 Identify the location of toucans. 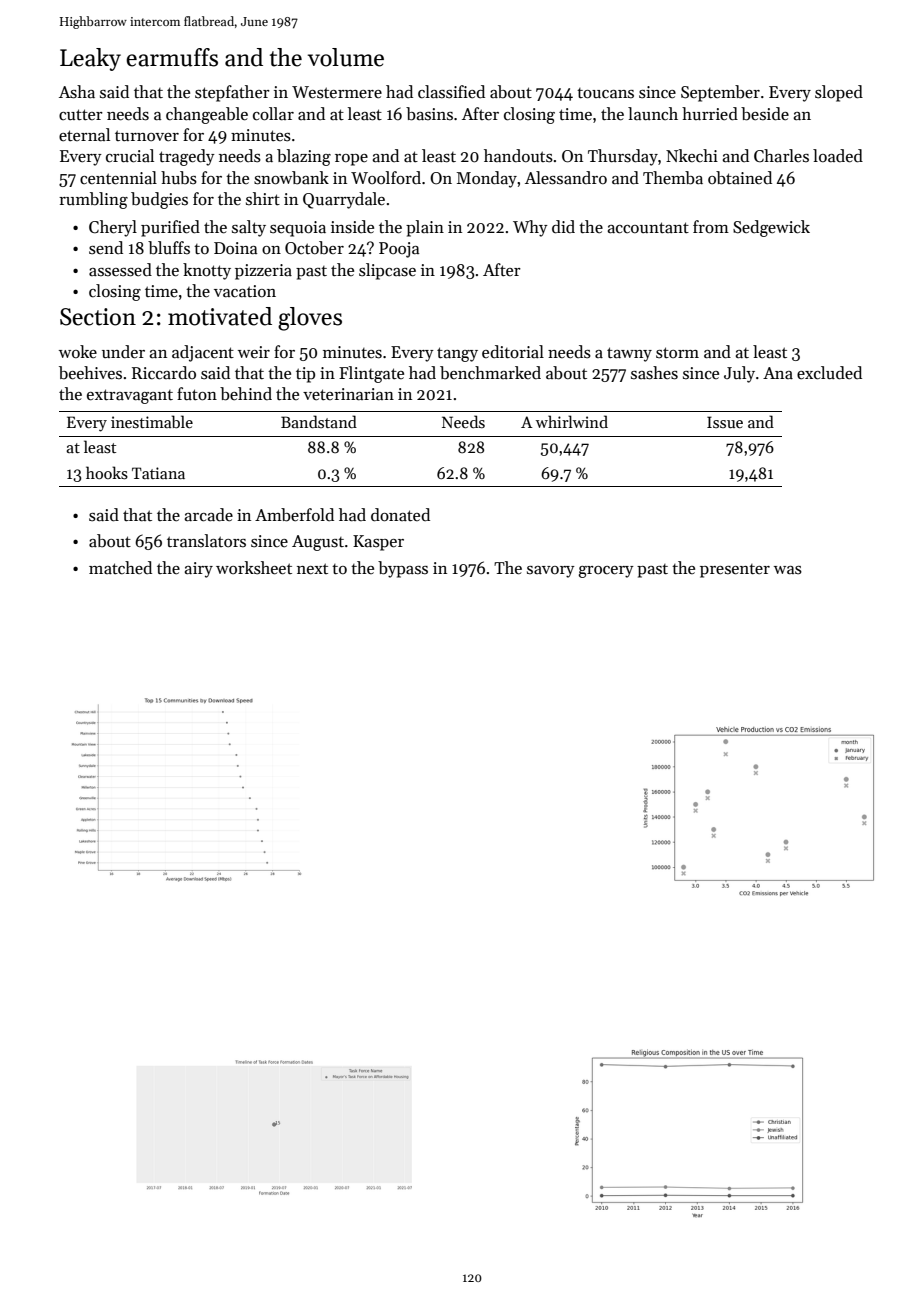
(605, 93).
